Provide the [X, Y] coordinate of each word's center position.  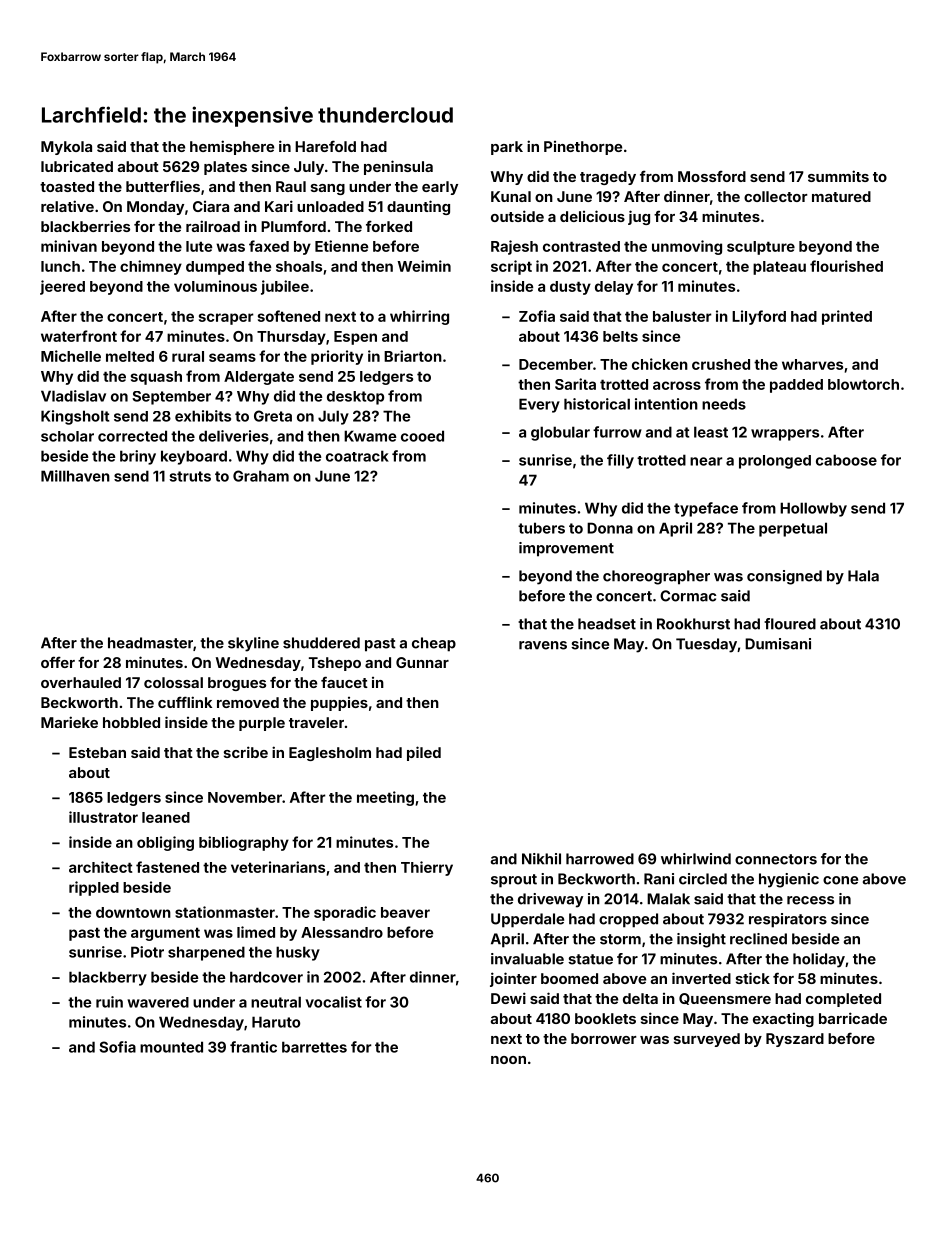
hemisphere [232, 147]
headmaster [150, 643]
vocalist [334, 1002]
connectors [776, 859]
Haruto [276, 1022]
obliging [165, 843]
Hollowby [813, 509]
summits [838, 176]
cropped [628, 920]
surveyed [707, 1040]
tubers [541, 528]
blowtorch [863, 384]
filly [620, 461]
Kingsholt [75, 417]
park [507, 148]
